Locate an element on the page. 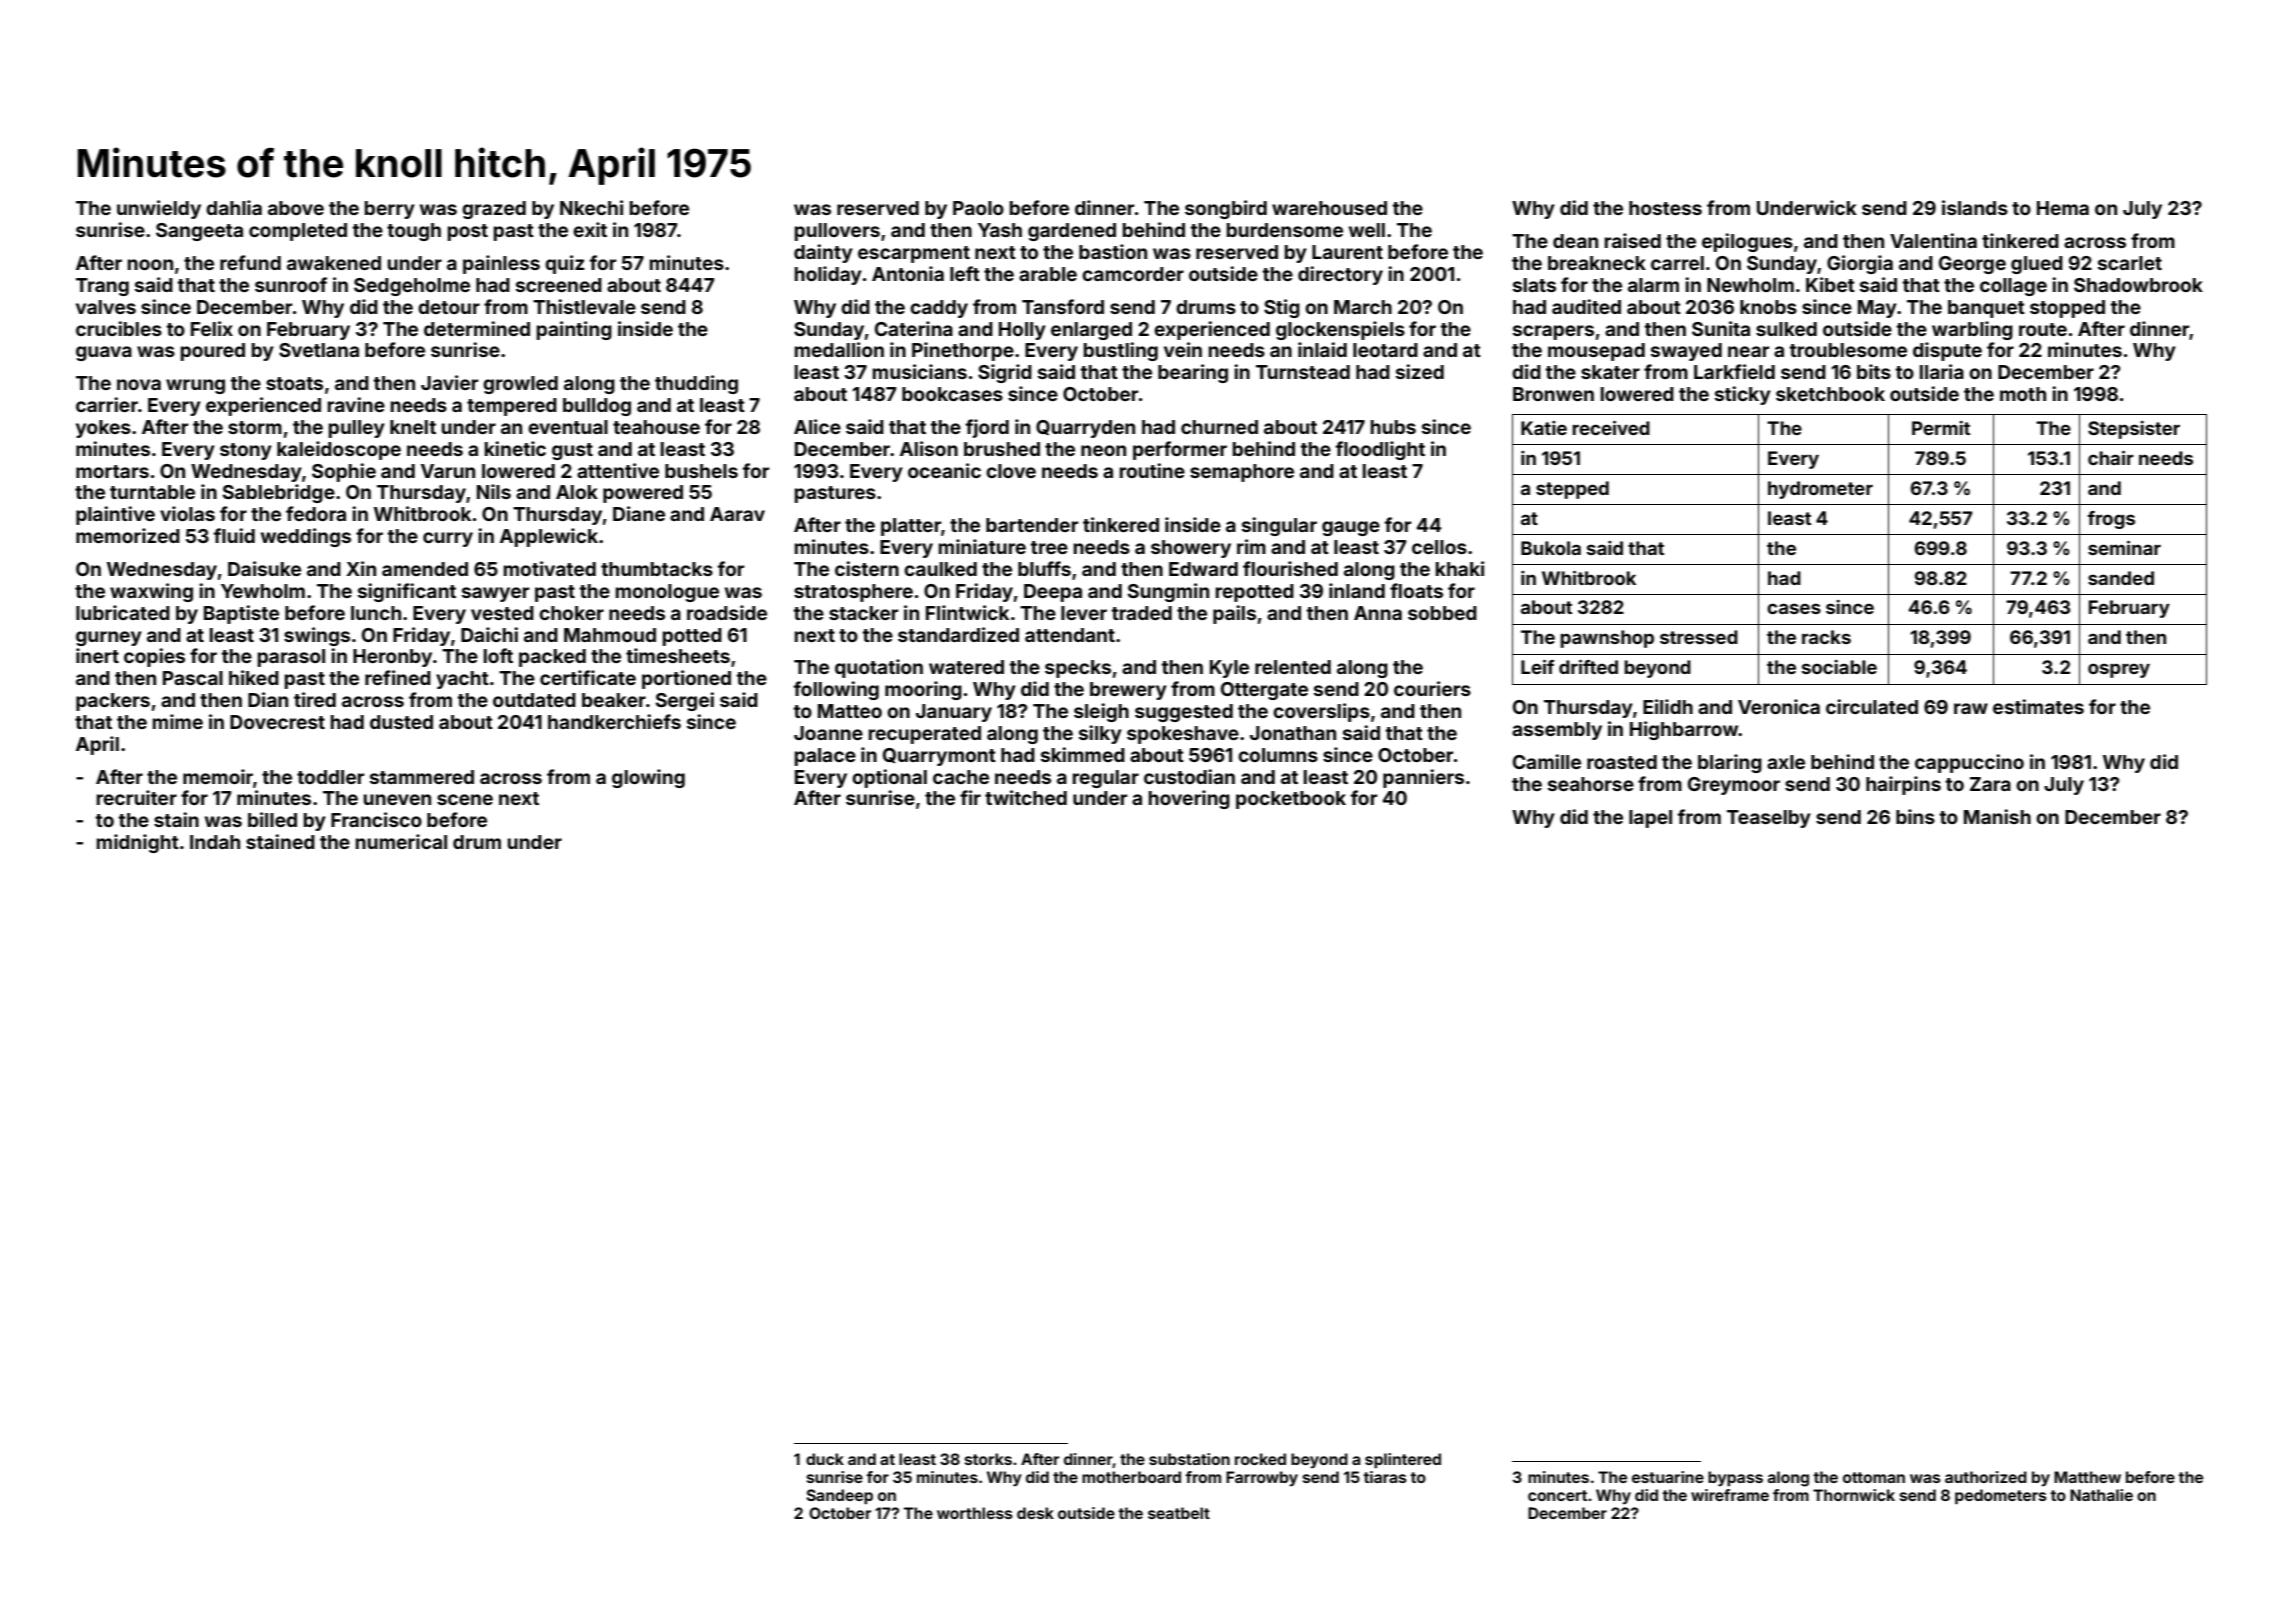  optional is located at coordinates (889, 778).
